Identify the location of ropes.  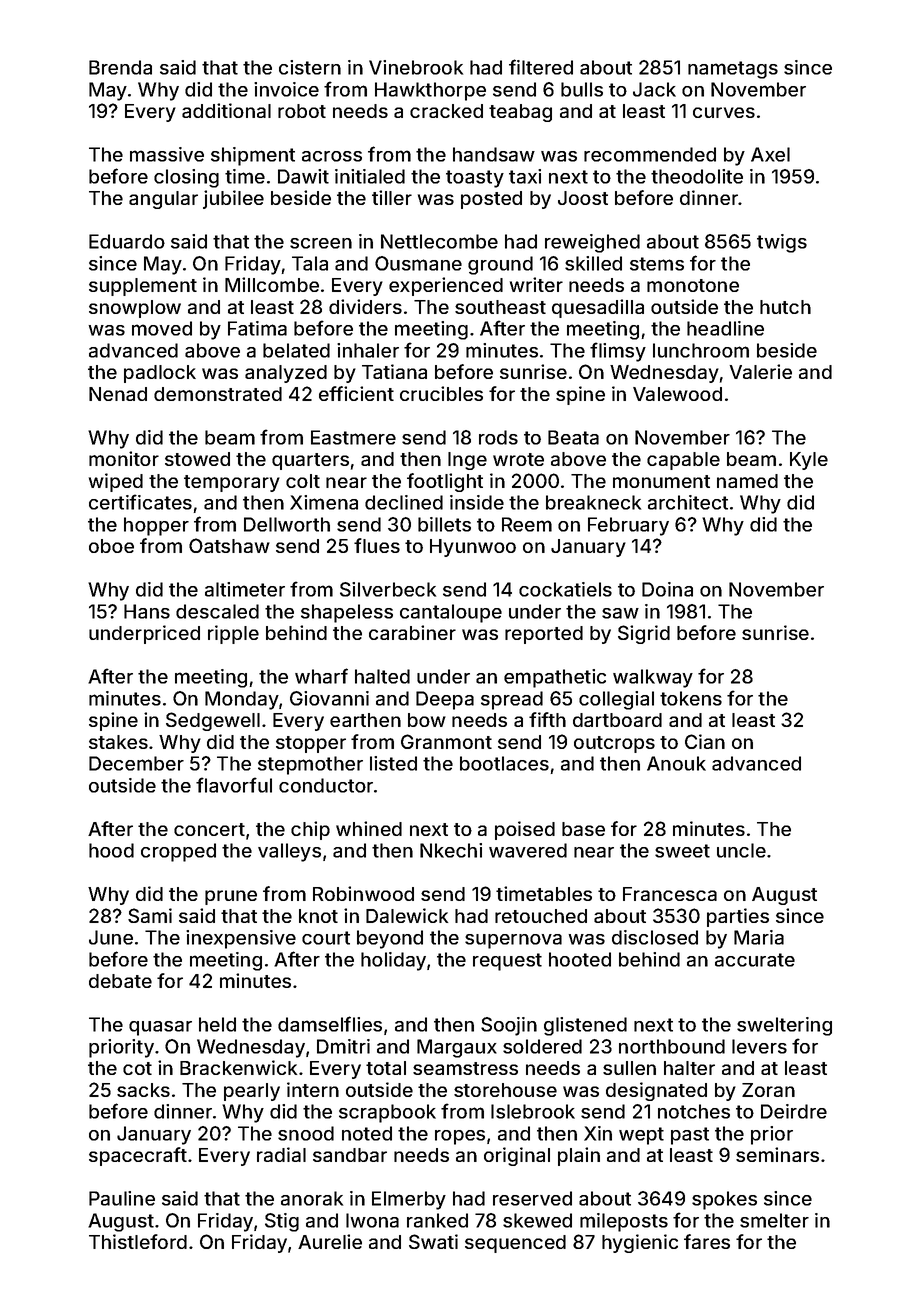
(460, 1137).
